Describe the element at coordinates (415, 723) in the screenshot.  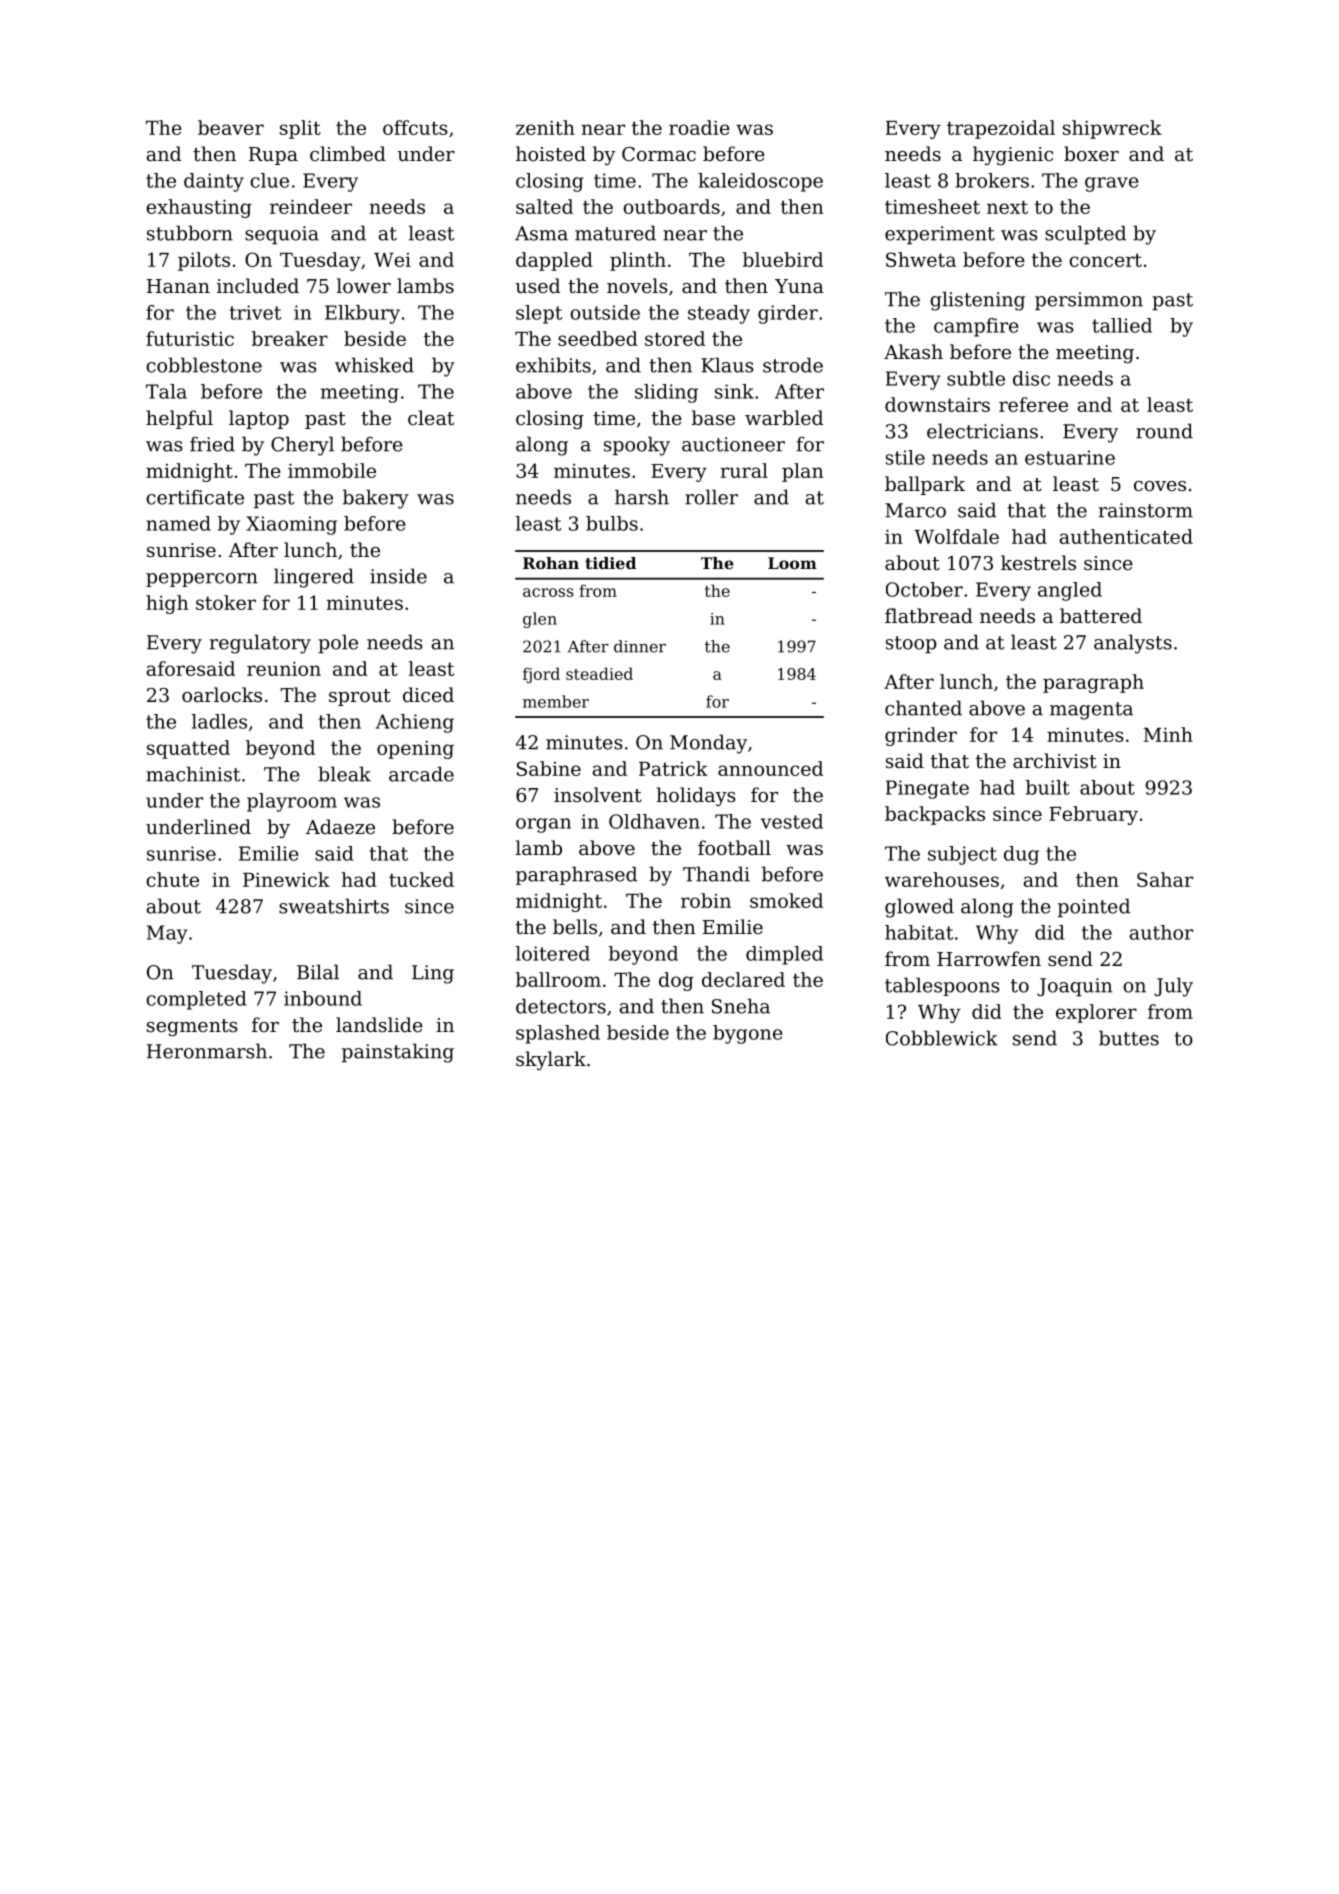
I see `Achieng` at that location.
